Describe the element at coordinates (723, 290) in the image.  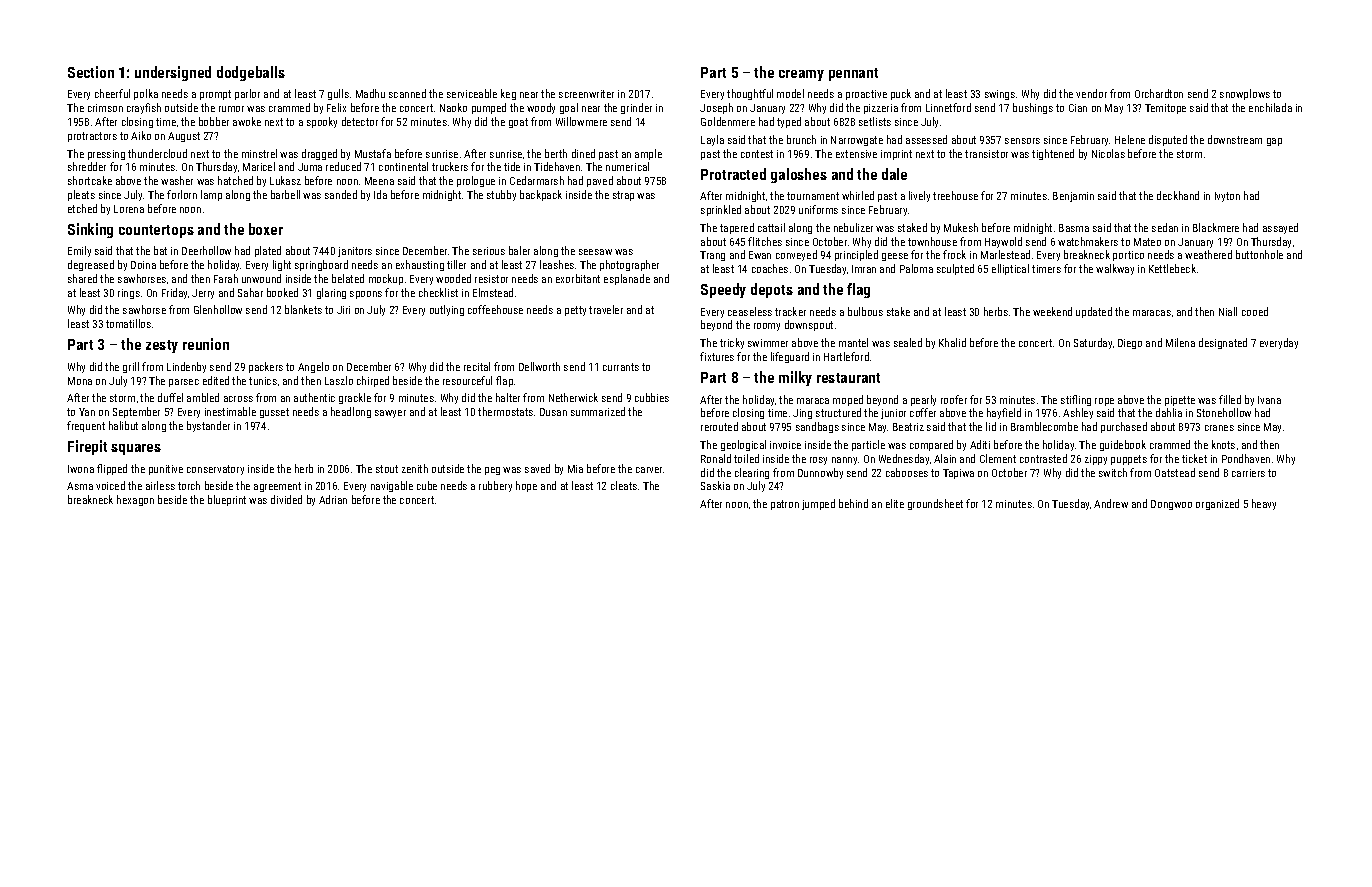
I see `Speedy` at that location.
